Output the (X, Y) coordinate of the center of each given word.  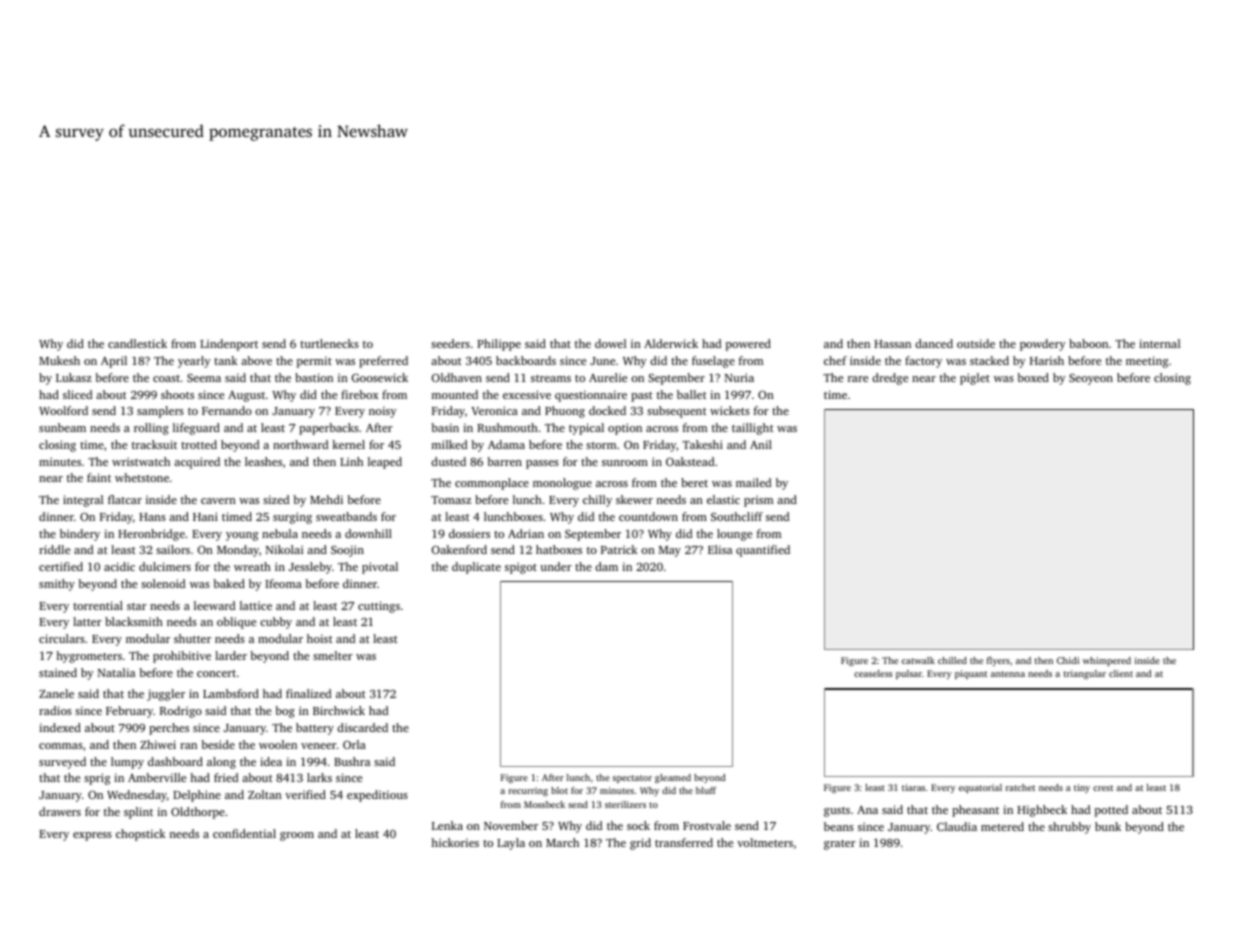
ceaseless (873, 673)
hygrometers (89, 657)
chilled (952, 660)
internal (1159, 343)
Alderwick (671, 343)
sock (638, 825)
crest (1103, 788)
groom (297, 836)
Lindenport (229, 345)
